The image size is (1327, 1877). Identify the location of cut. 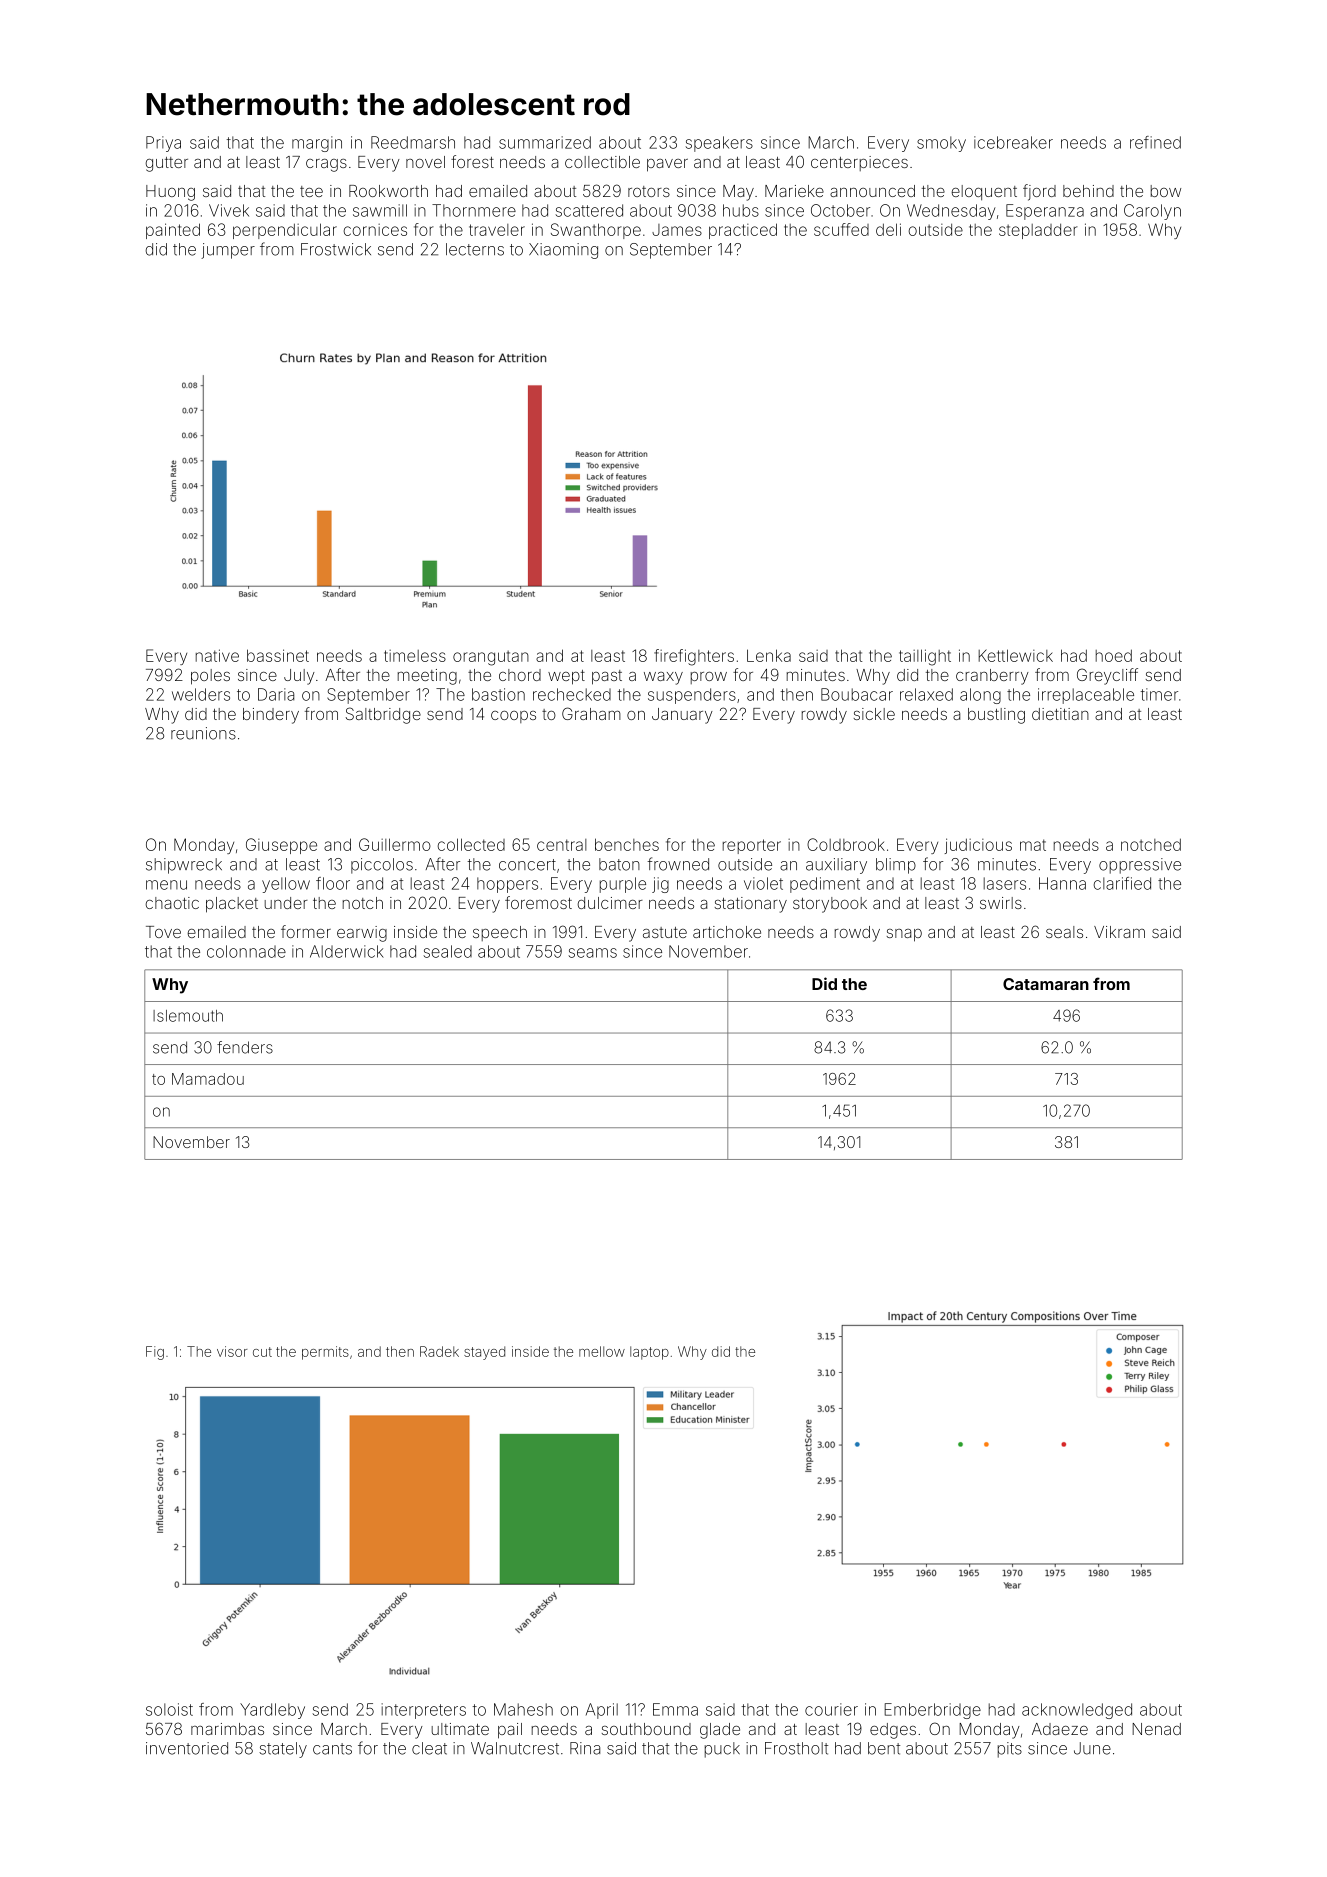
(262, 1352).
